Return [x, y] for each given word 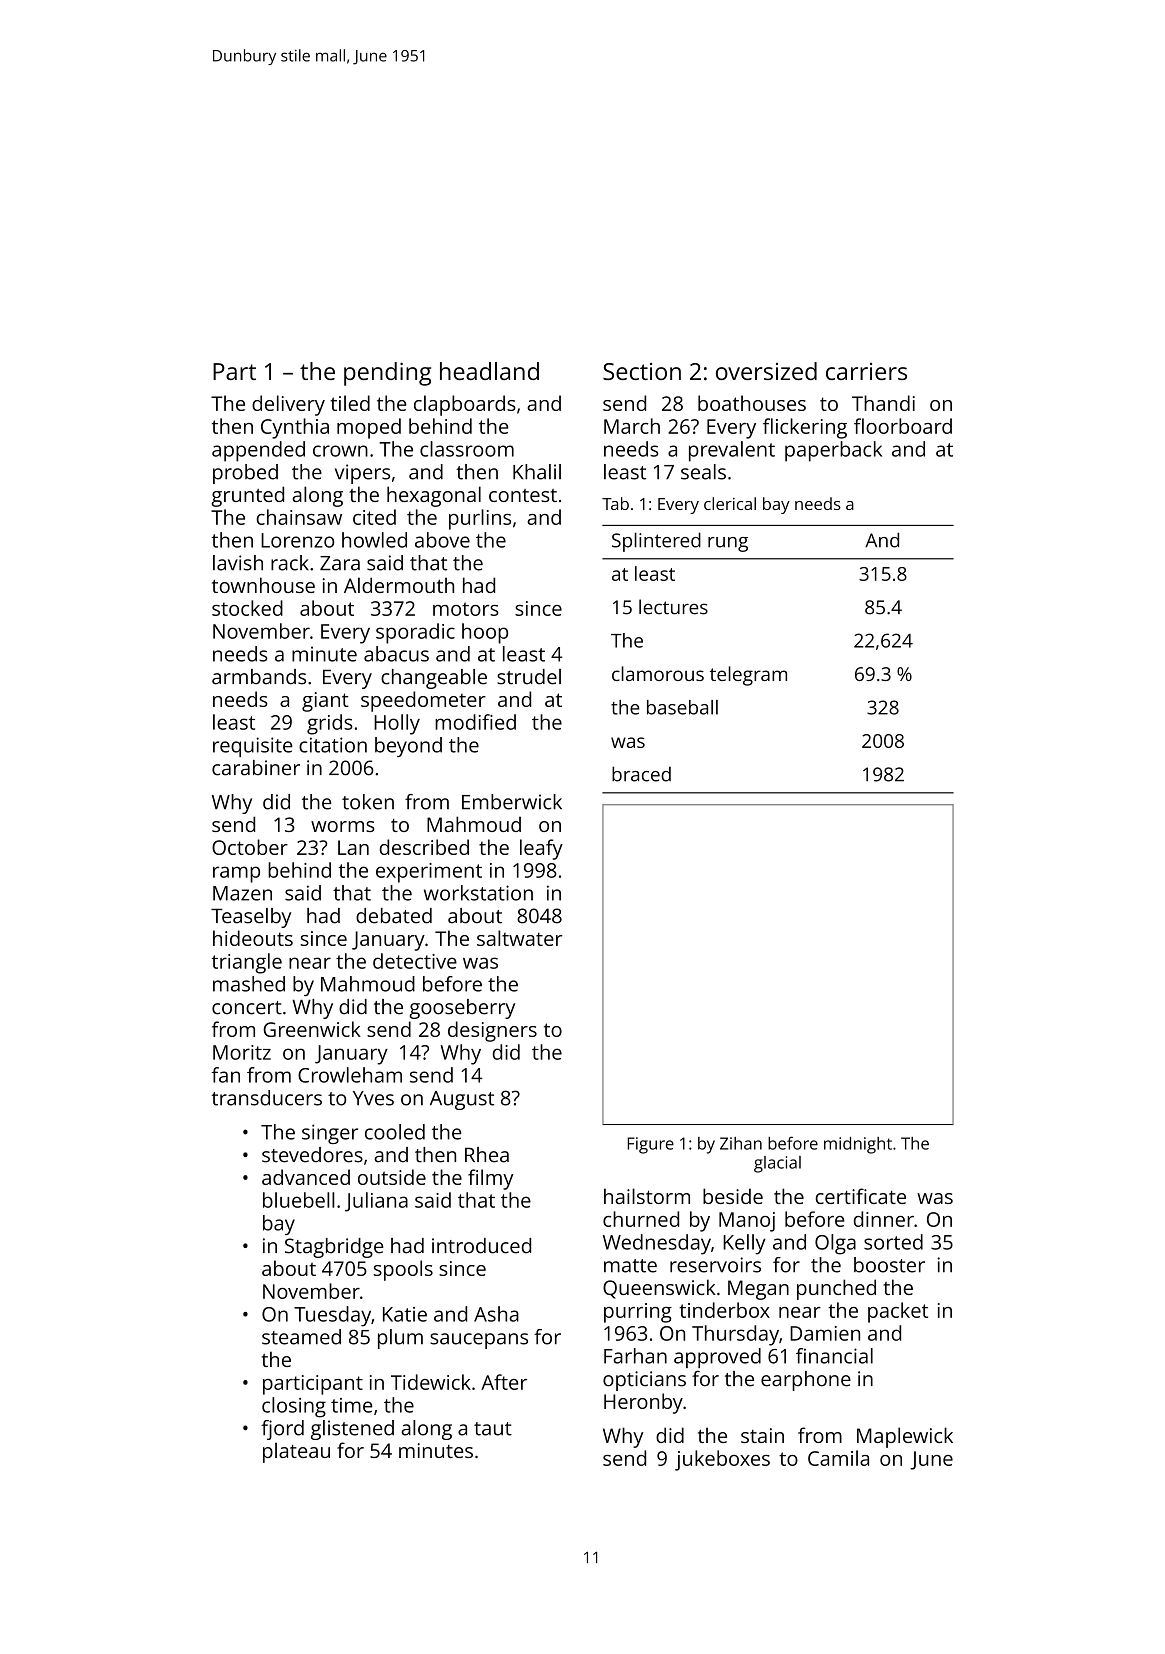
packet [898, 1312]
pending [387, 374]
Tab [615, 503]
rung [728, 544]
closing [294, 1407]
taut [493, 1429]
